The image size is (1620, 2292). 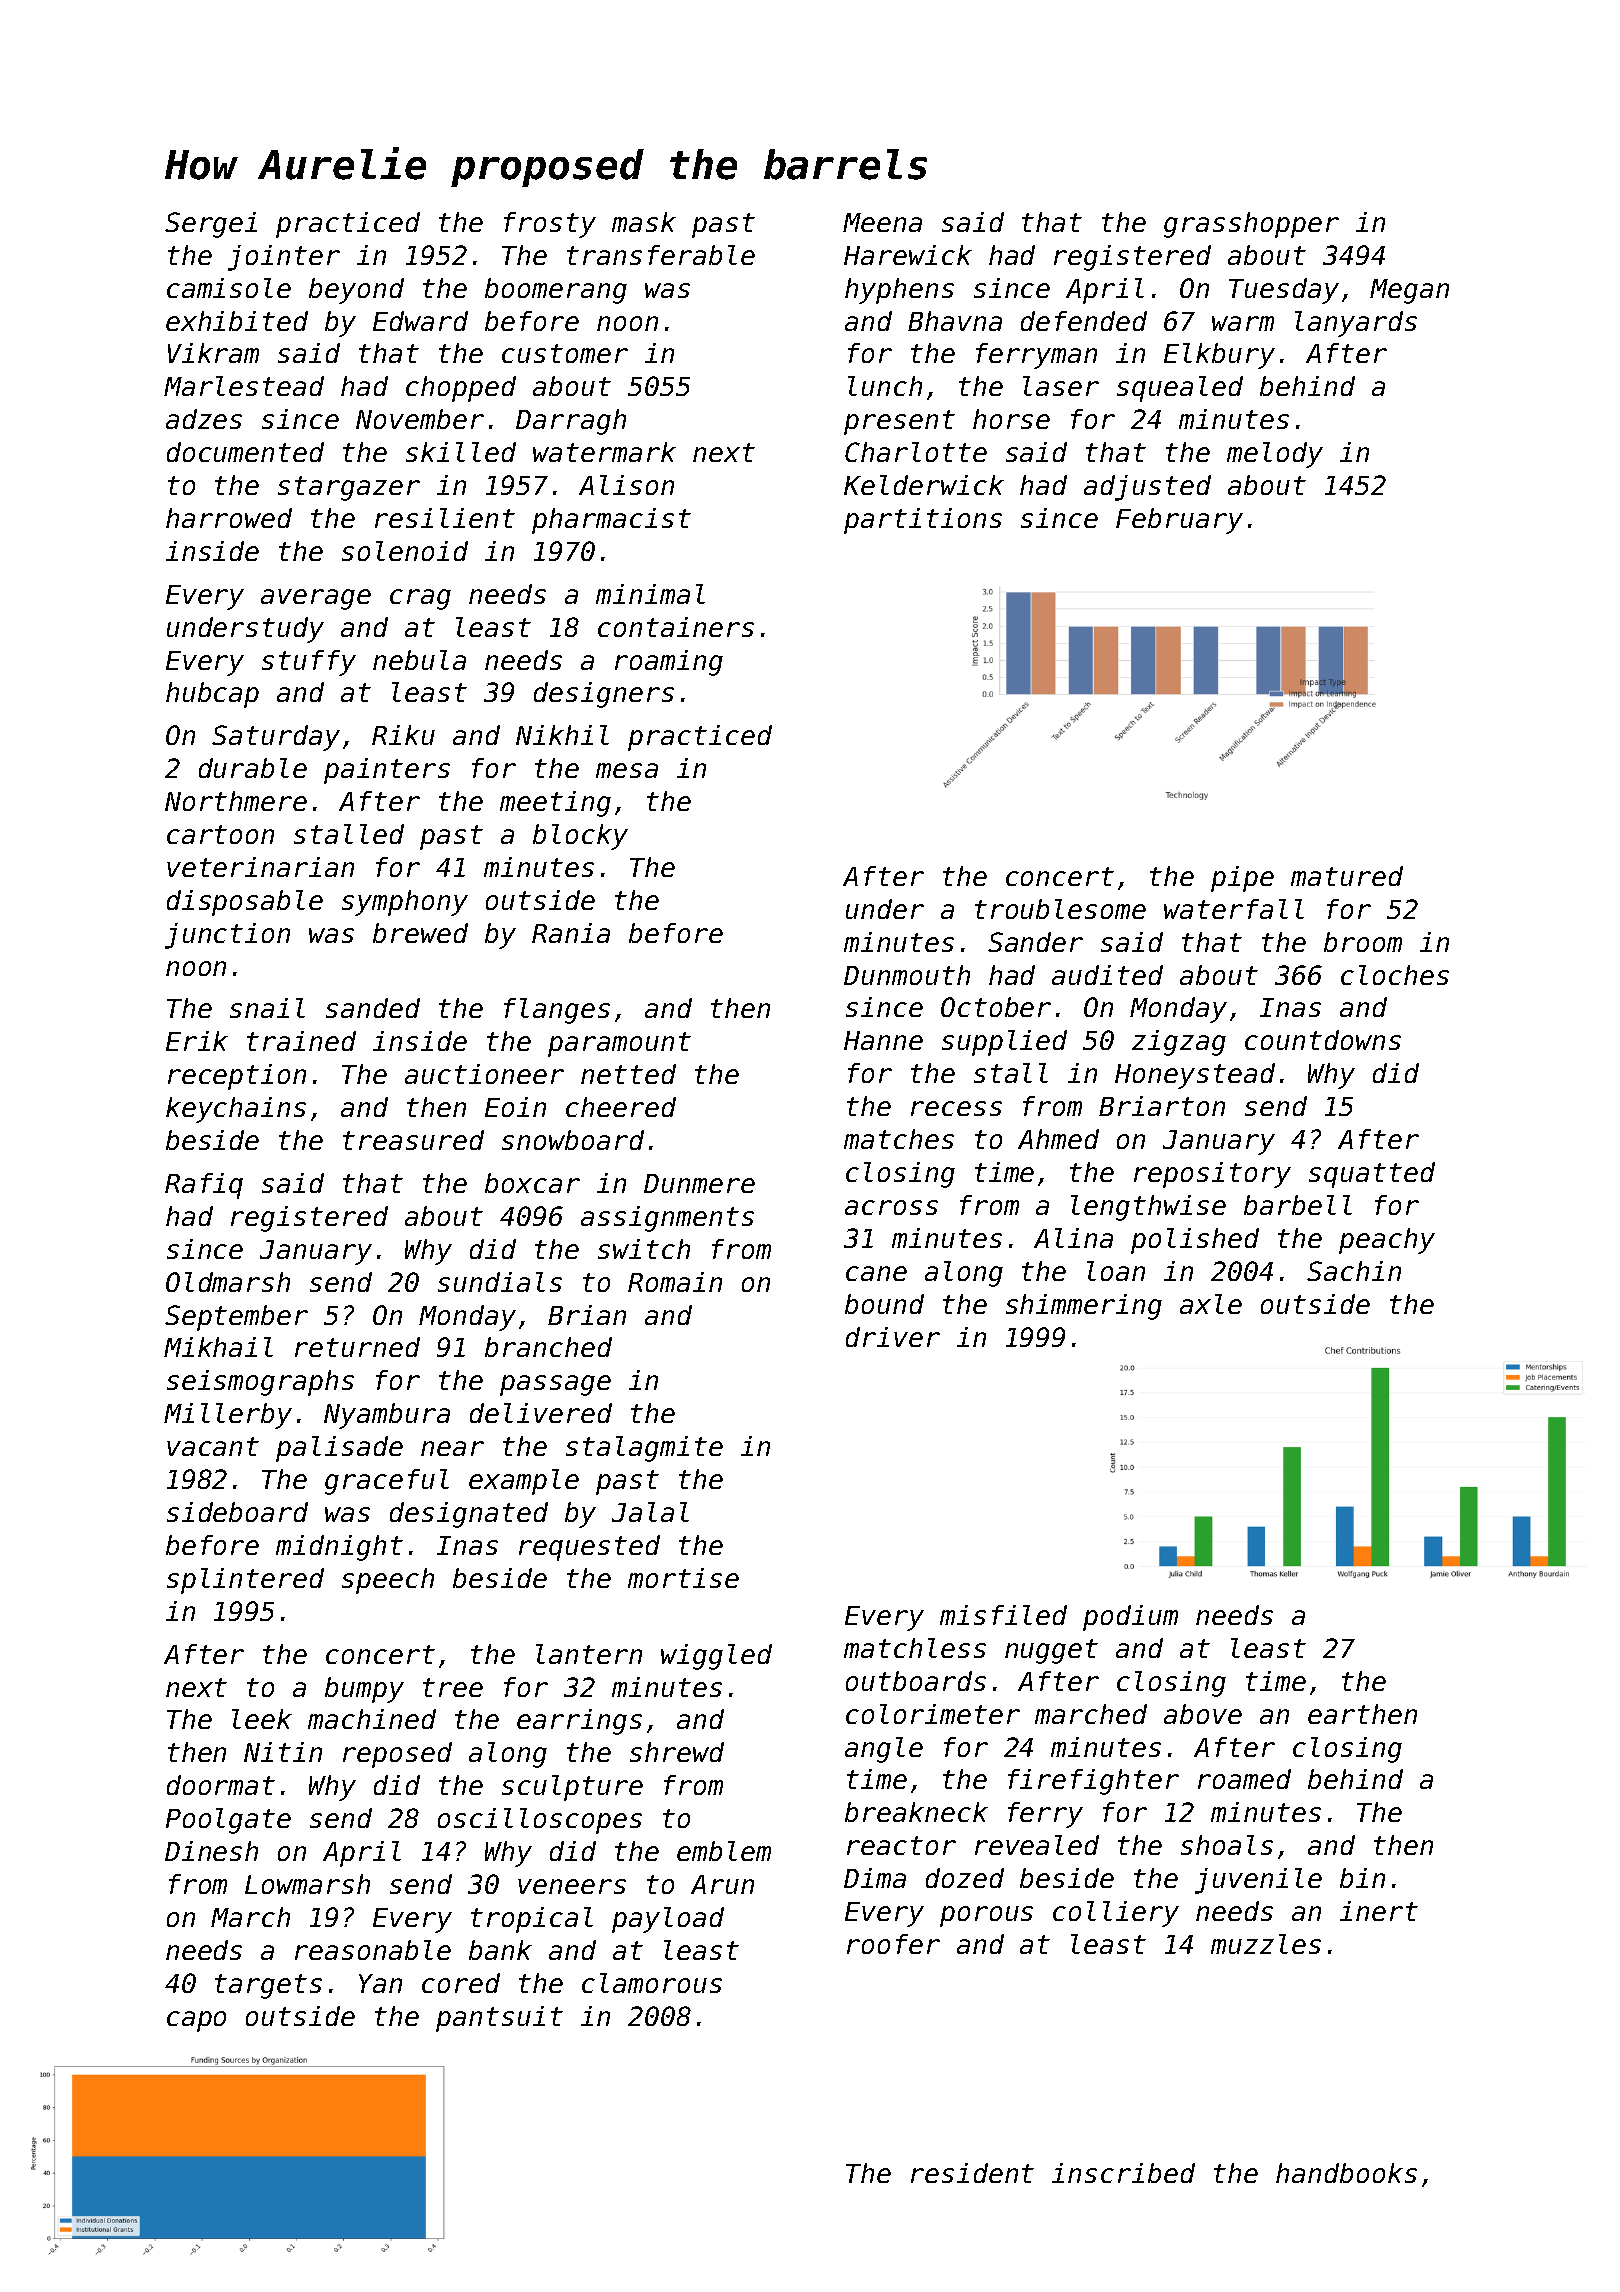 What do you see at coordinates (1251, 225) in the image?
I see `grasshopper` at bounding box center [1251, 225].
